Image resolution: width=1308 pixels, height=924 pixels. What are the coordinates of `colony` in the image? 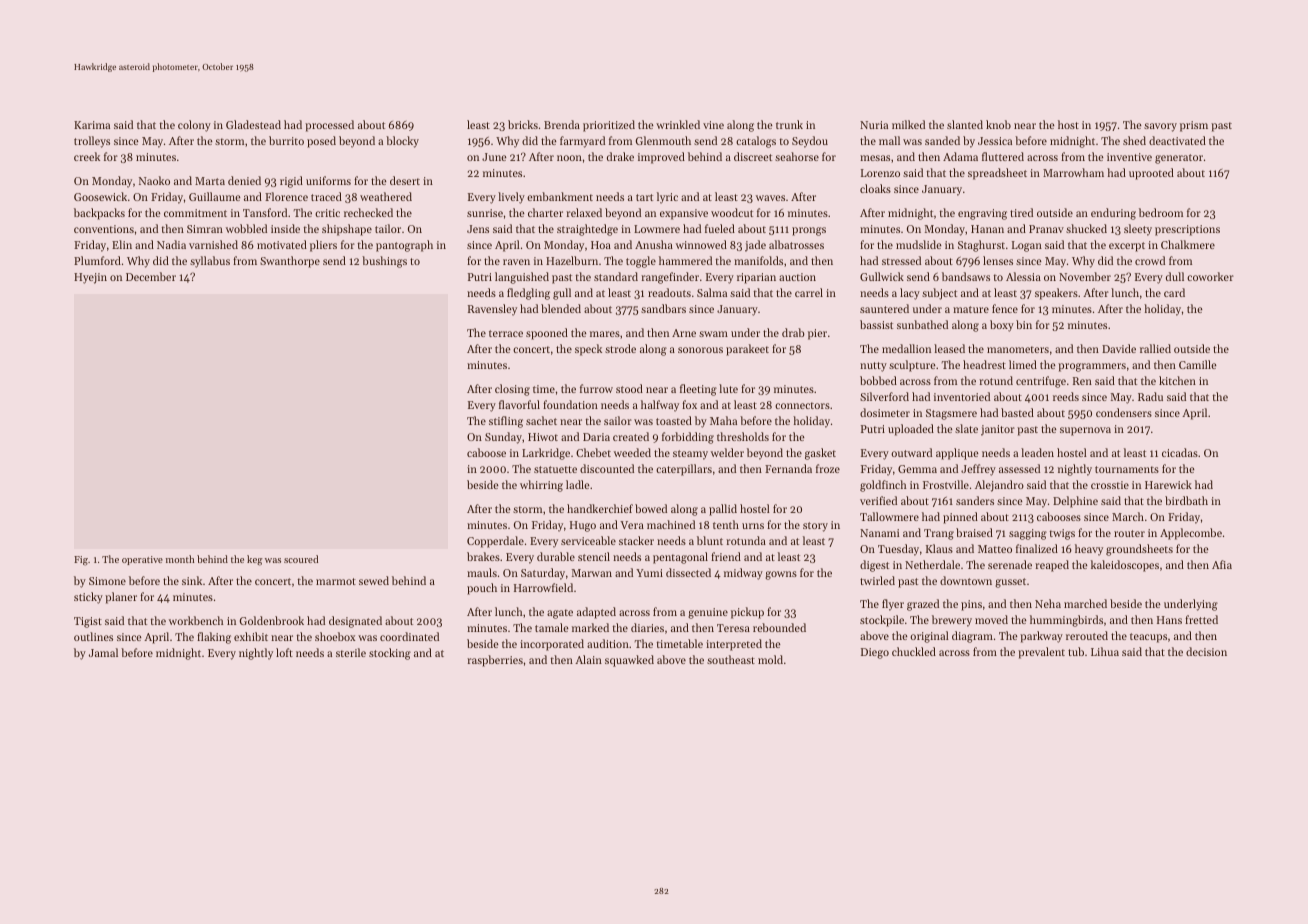 It's located at (194, 126).
